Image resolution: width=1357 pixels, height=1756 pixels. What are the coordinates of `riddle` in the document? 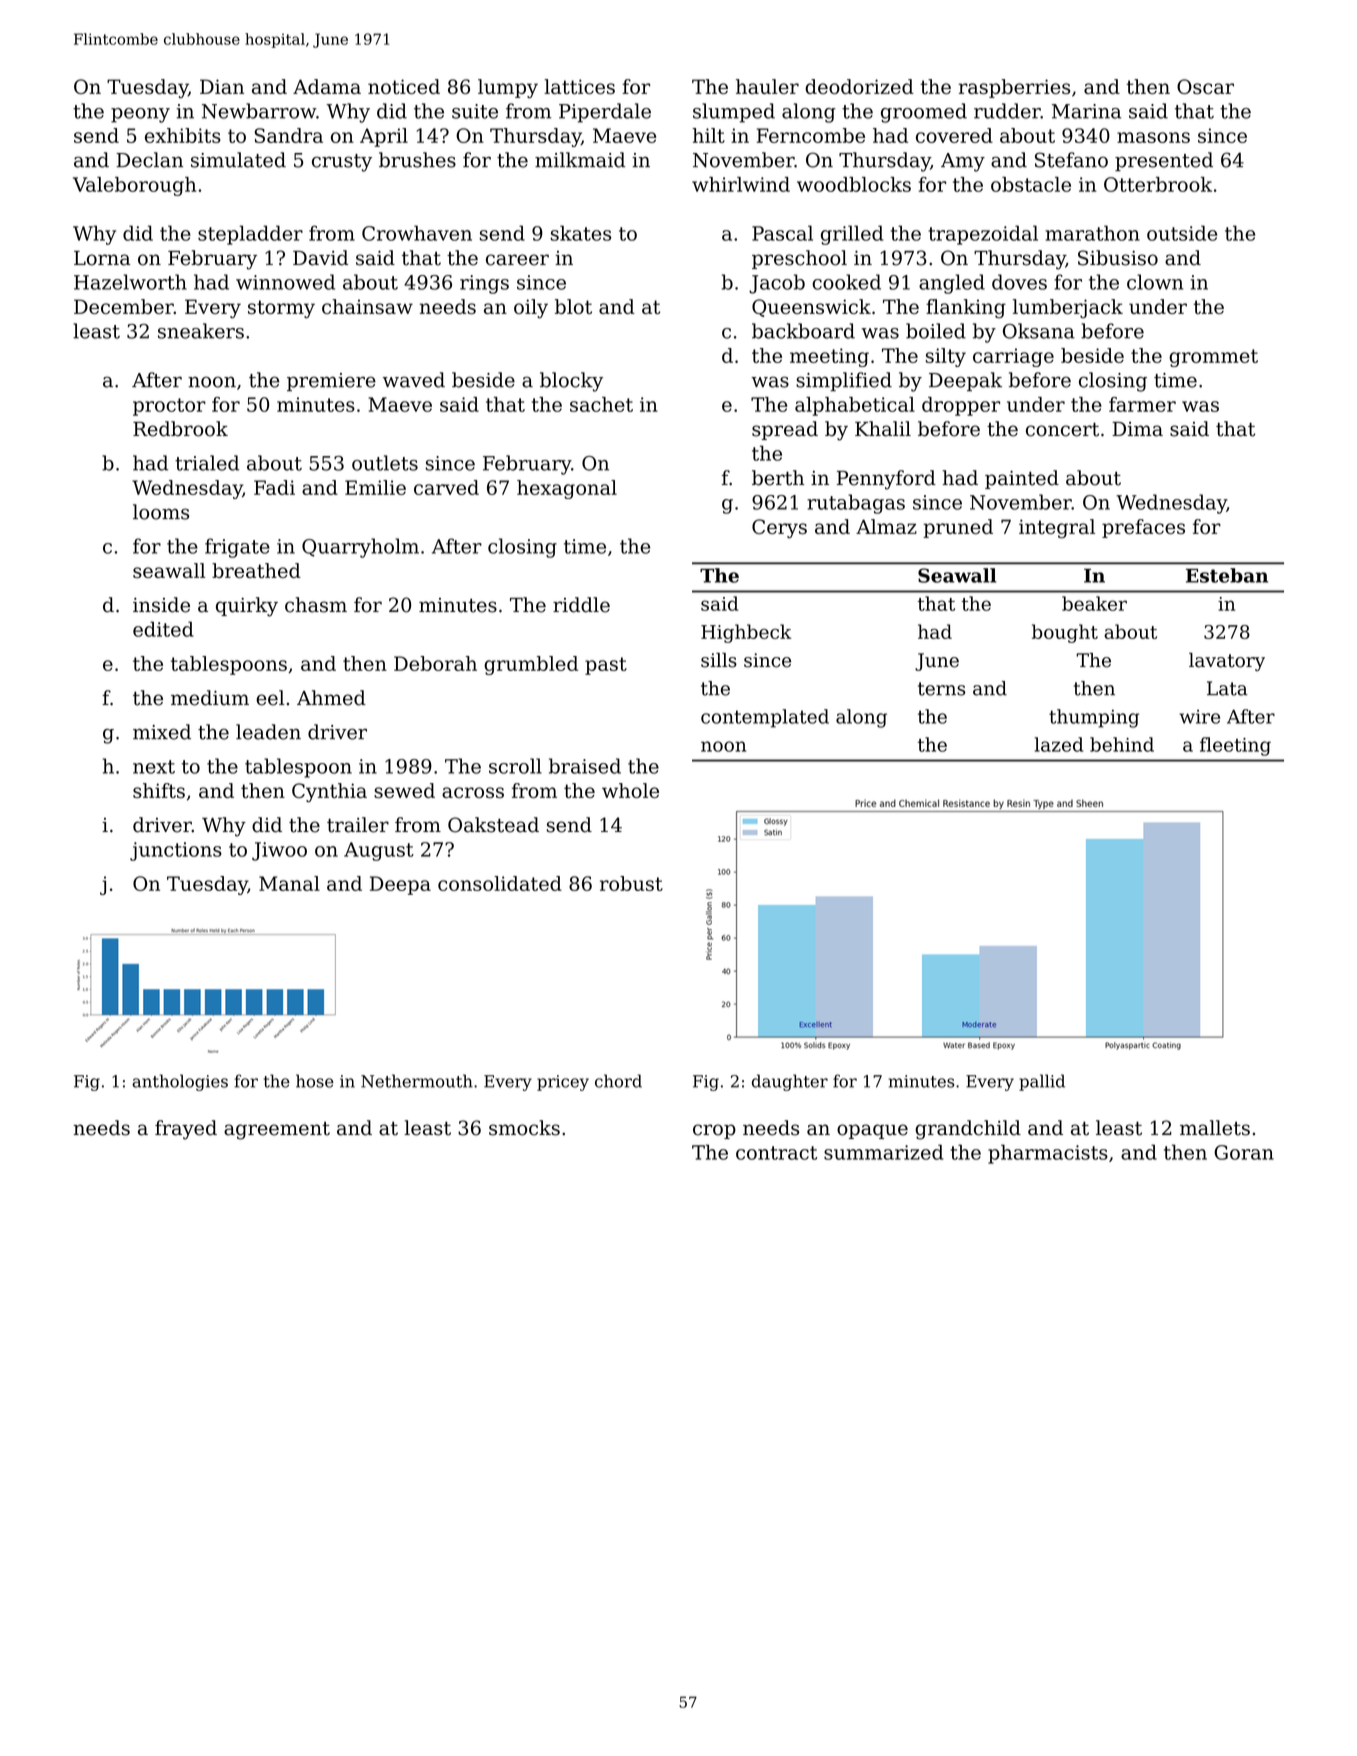 It's located at (581, 605).
